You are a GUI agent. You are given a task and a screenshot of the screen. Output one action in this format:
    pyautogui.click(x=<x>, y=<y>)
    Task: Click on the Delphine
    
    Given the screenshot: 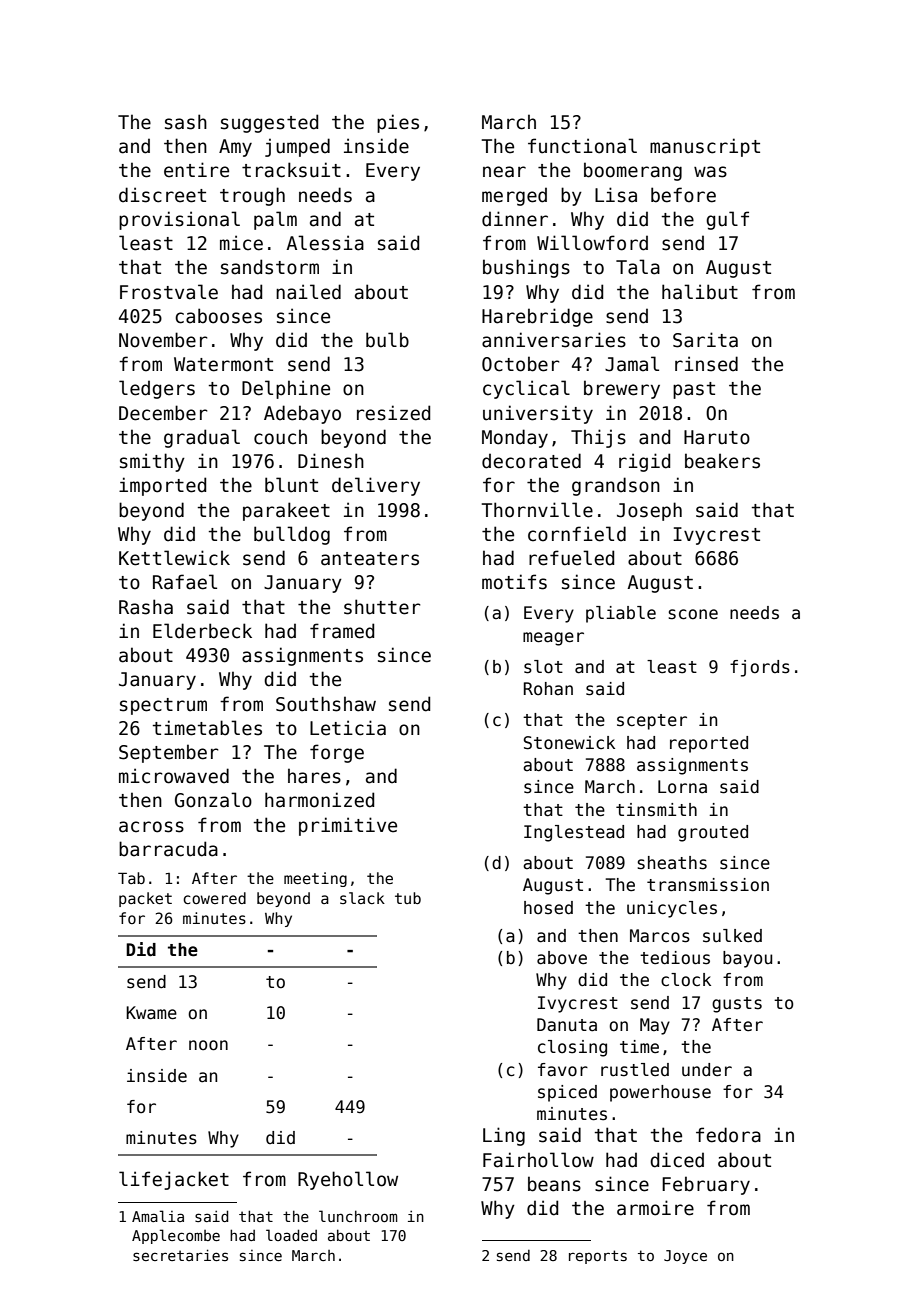 What is the action you would take?
    pyautogui.click(x=286, y=389)
